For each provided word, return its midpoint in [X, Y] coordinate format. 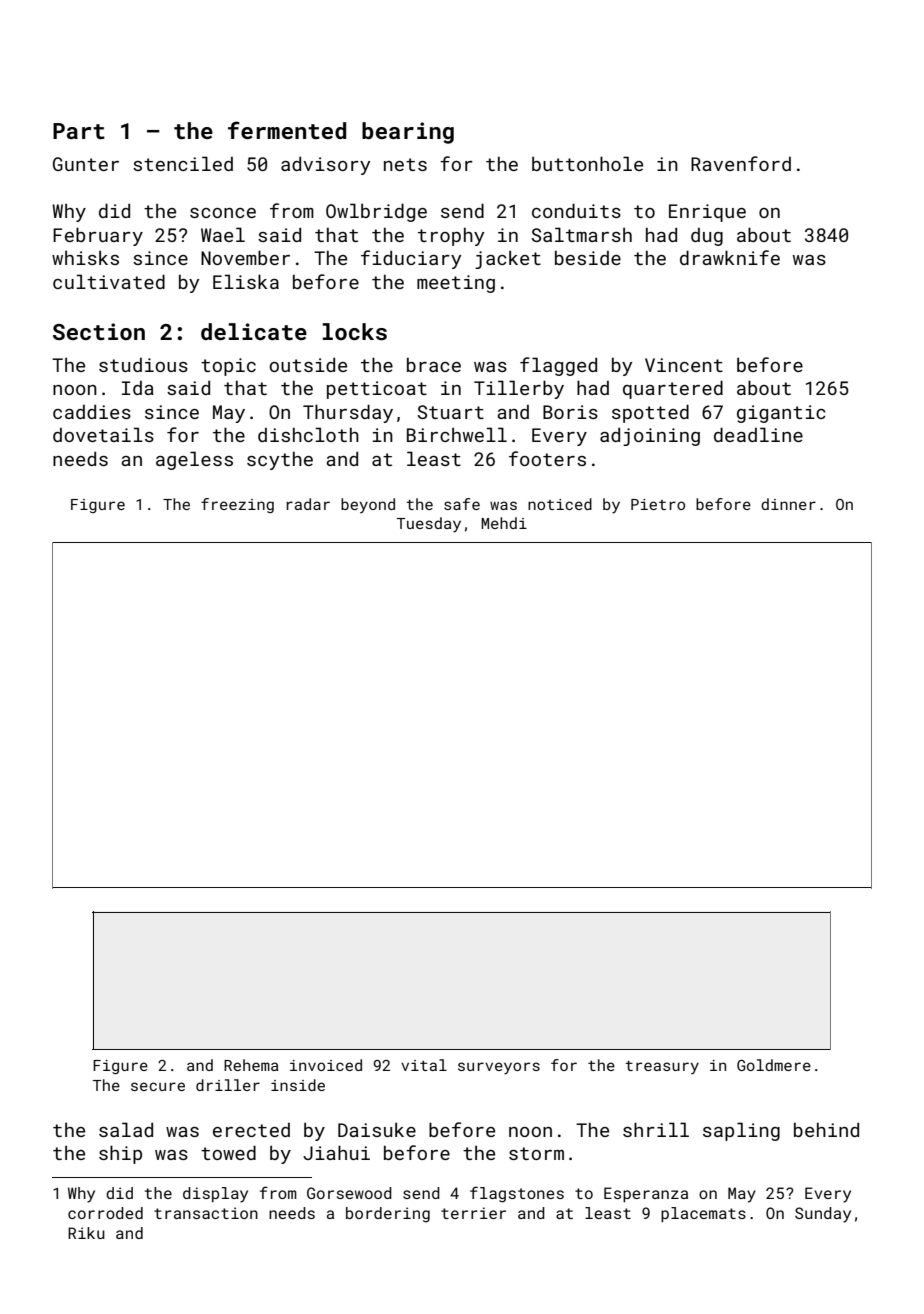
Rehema [251, 1065]
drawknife [730, 257]
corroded [105, 1213]
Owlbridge [376, 212]
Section [99, 331]
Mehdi [504, 523]
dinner [788, 504]
